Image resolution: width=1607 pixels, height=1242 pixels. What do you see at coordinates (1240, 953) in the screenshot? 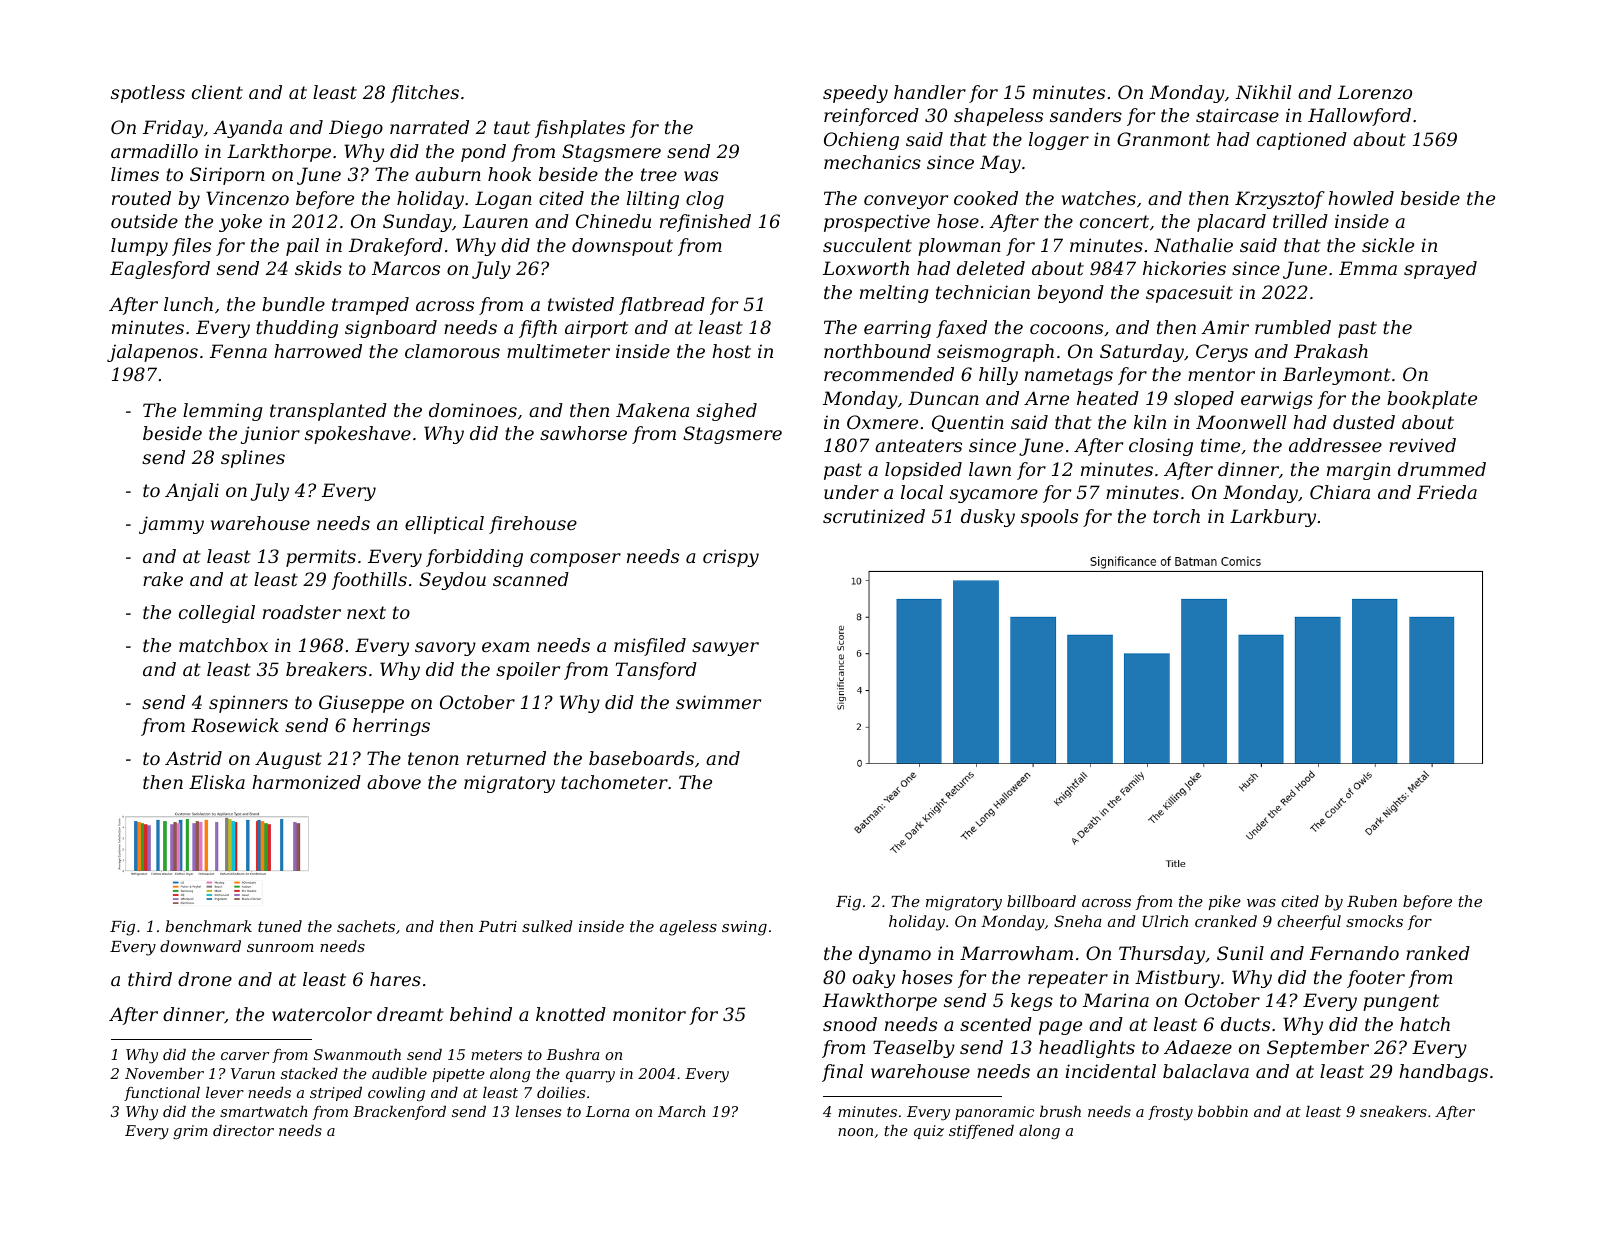
I see `Sunil` at bounding box center [1240, 953].
